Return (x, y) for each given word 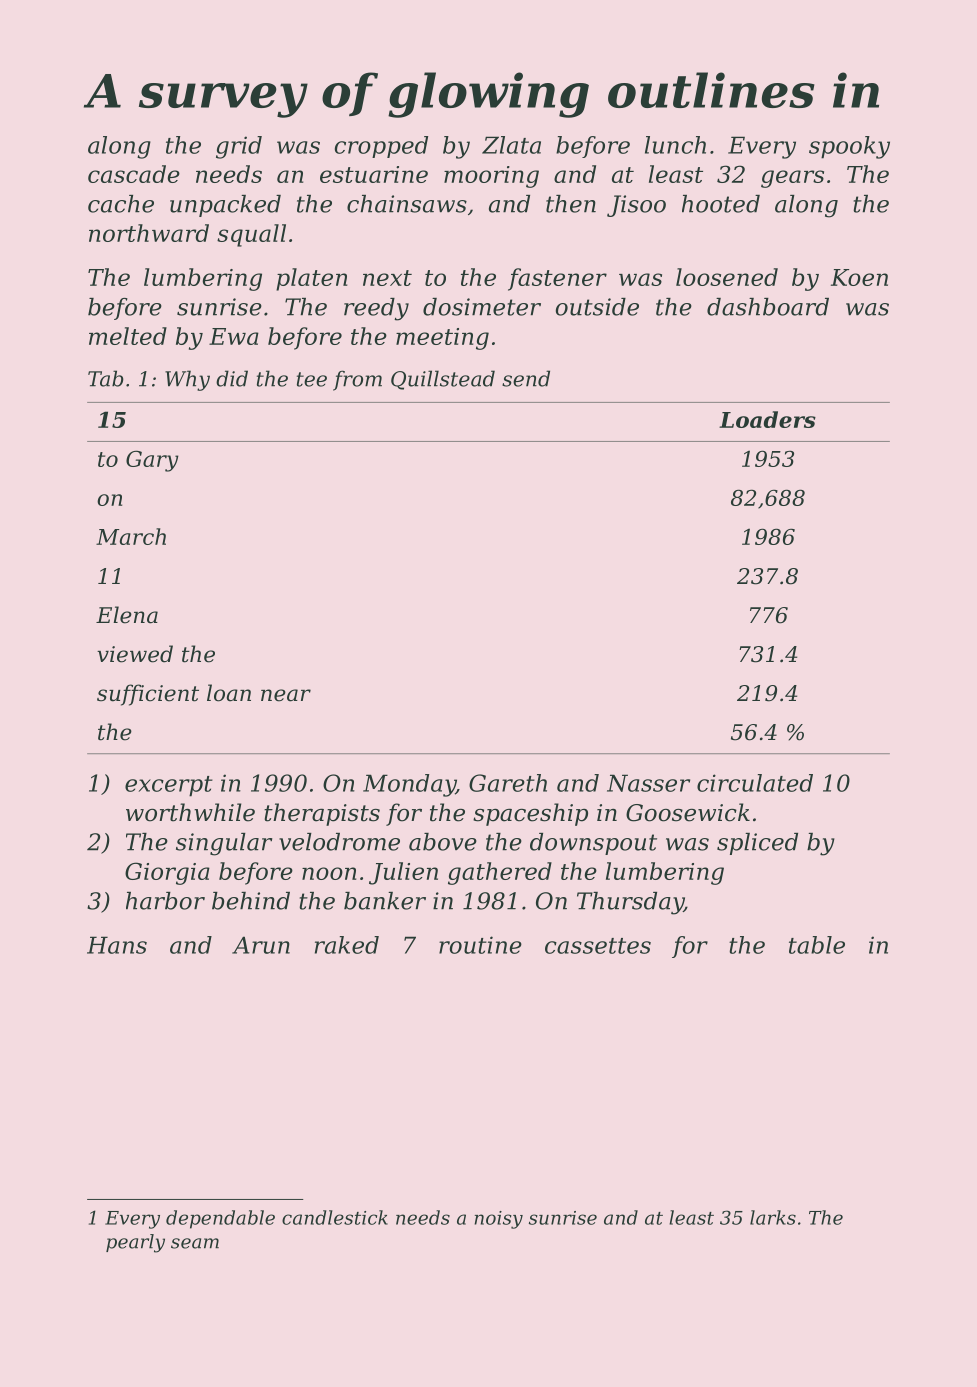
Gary (152, 461)
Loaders (767, 419)
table (817, 945)
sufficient (148, 695)
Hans (117, 945)
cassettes (598, 946)
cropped (381, 147)
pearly (135, 1243)
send (526, 378)
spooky (849, 147)
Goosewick (688, 812)
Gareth (508, 783)
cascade (134, 174)
